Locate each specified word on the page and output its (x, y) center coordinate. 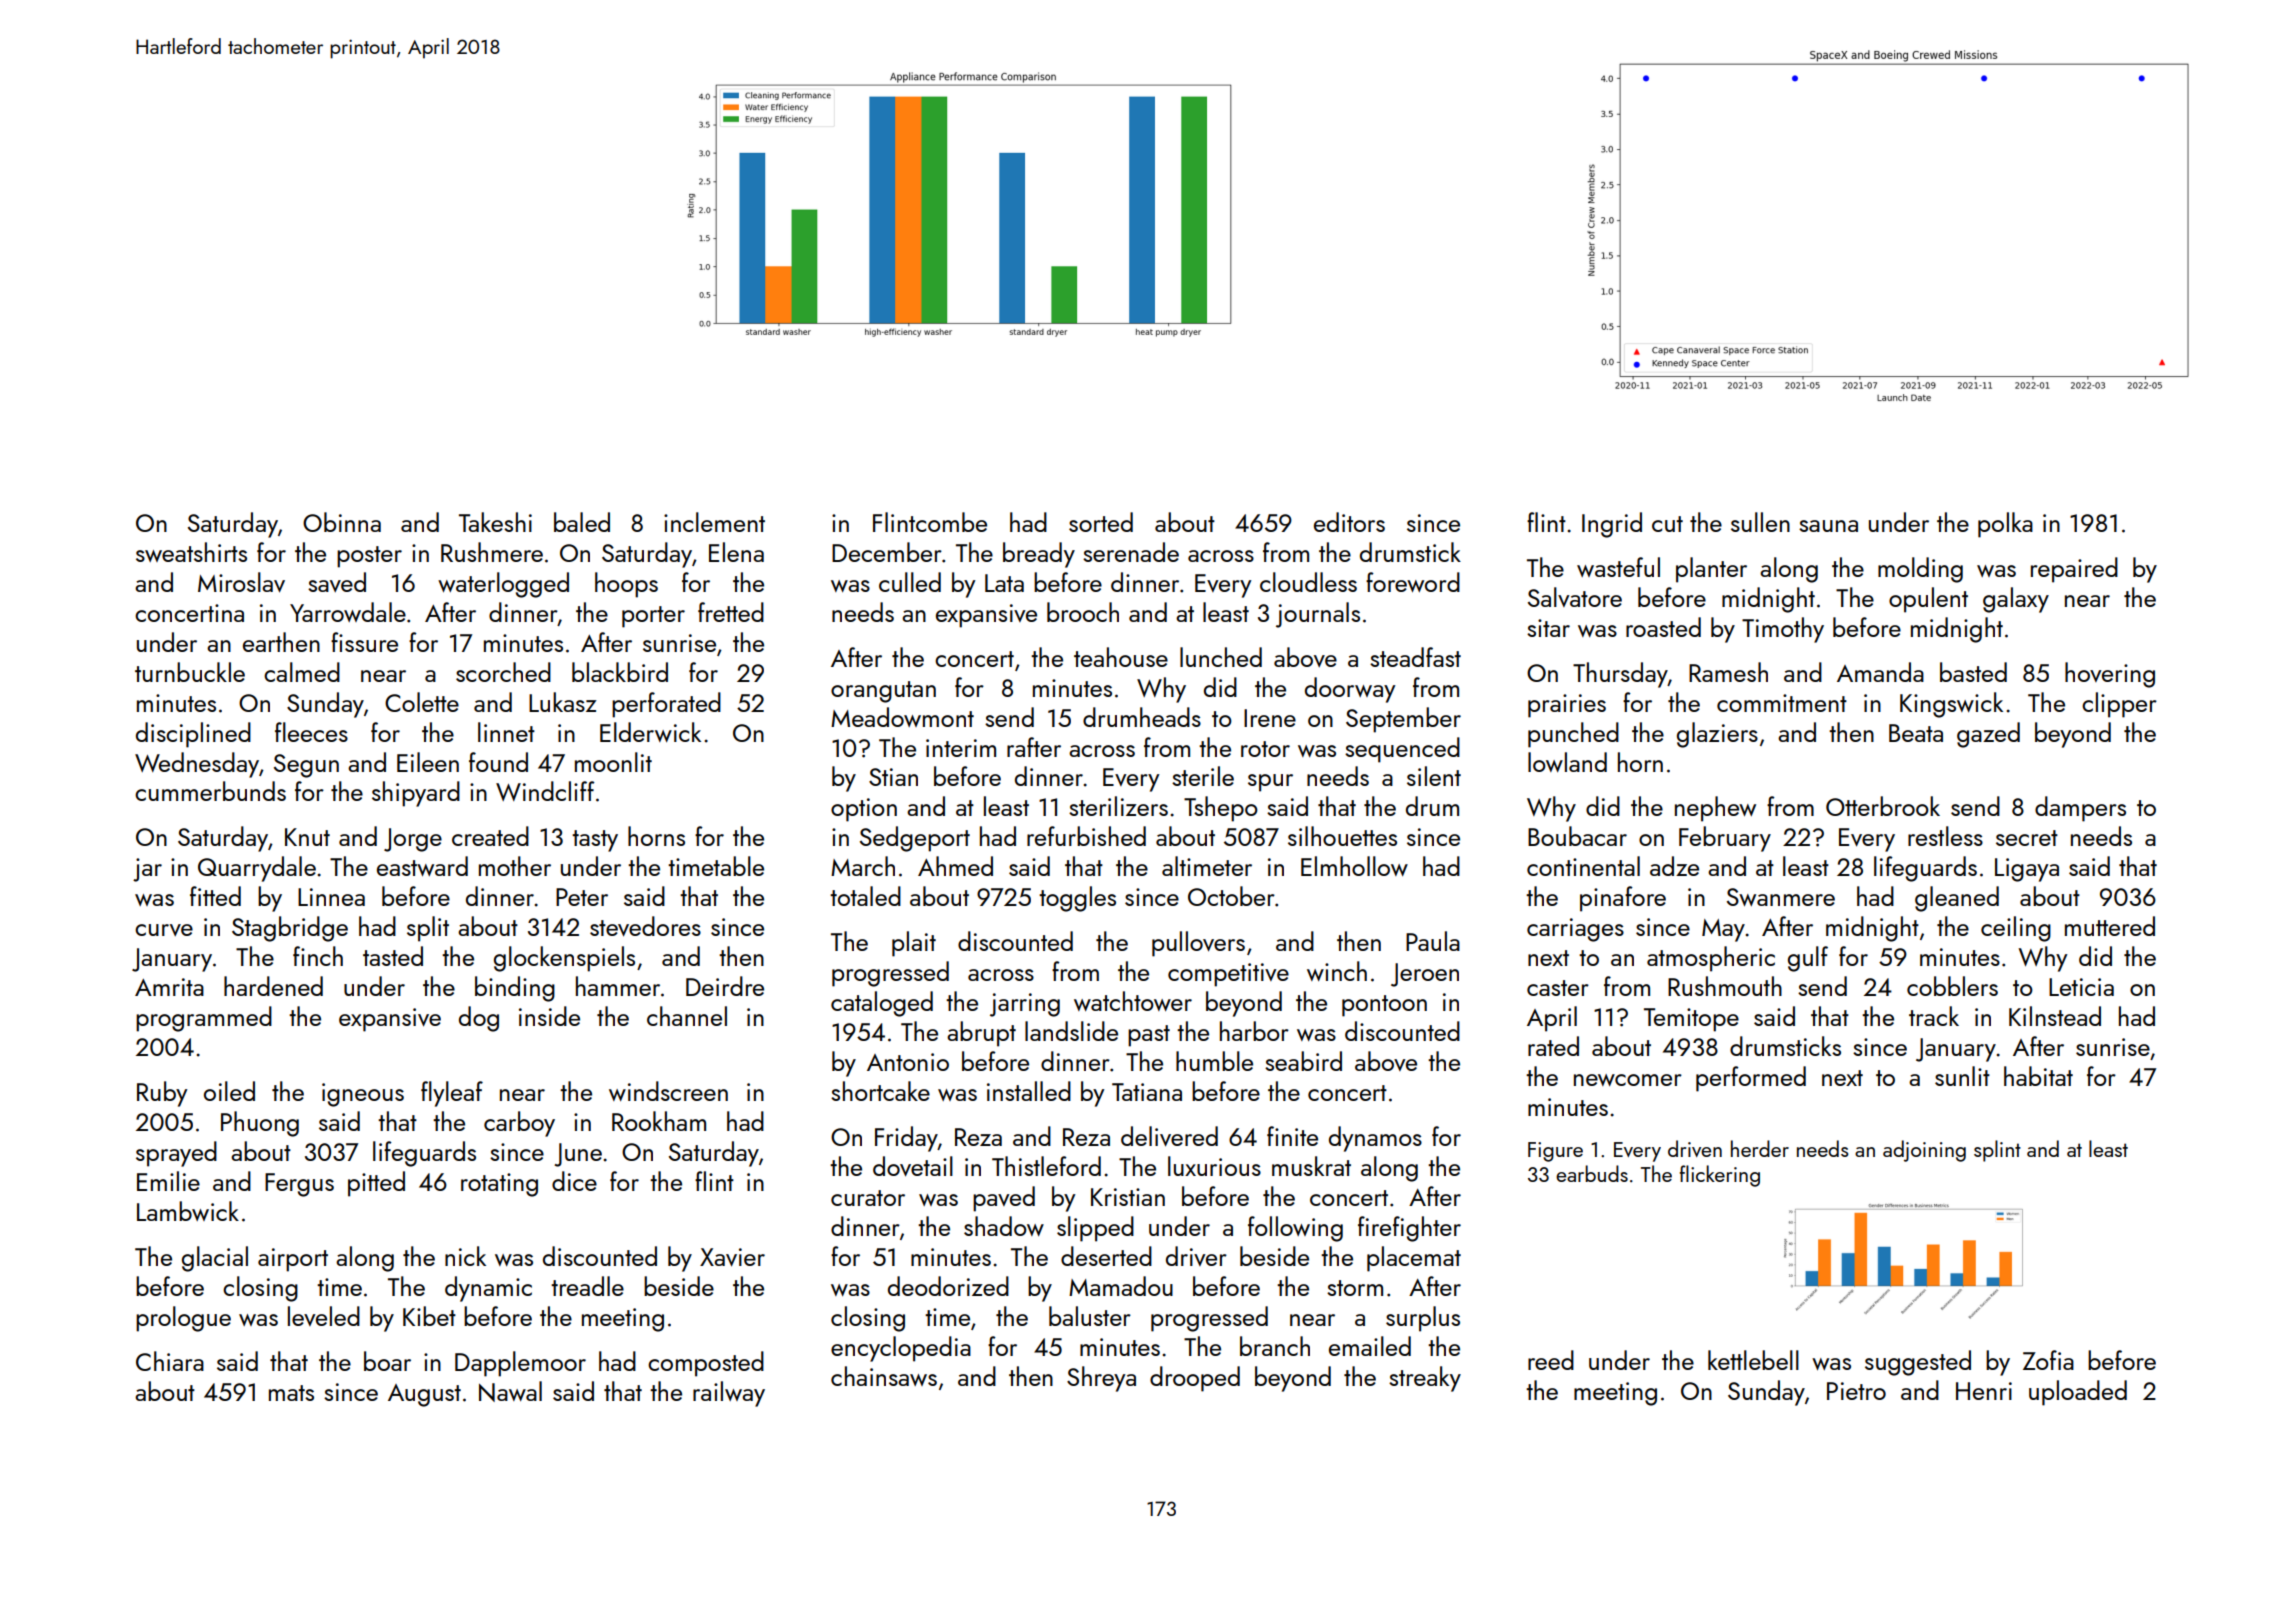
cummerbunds (210, 791)
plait (914, 944)
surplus (1423, 1319)
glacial (215, 1259)
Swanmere (1781, 897)
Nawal (510, 1391)
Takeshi (495, 522)
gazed (1988, 735)
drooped (1195, 1379)
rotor (1265, 749)
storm (1355, 1288)
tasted (393, 956)
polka (2005, 525)
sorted (1101, 522)
